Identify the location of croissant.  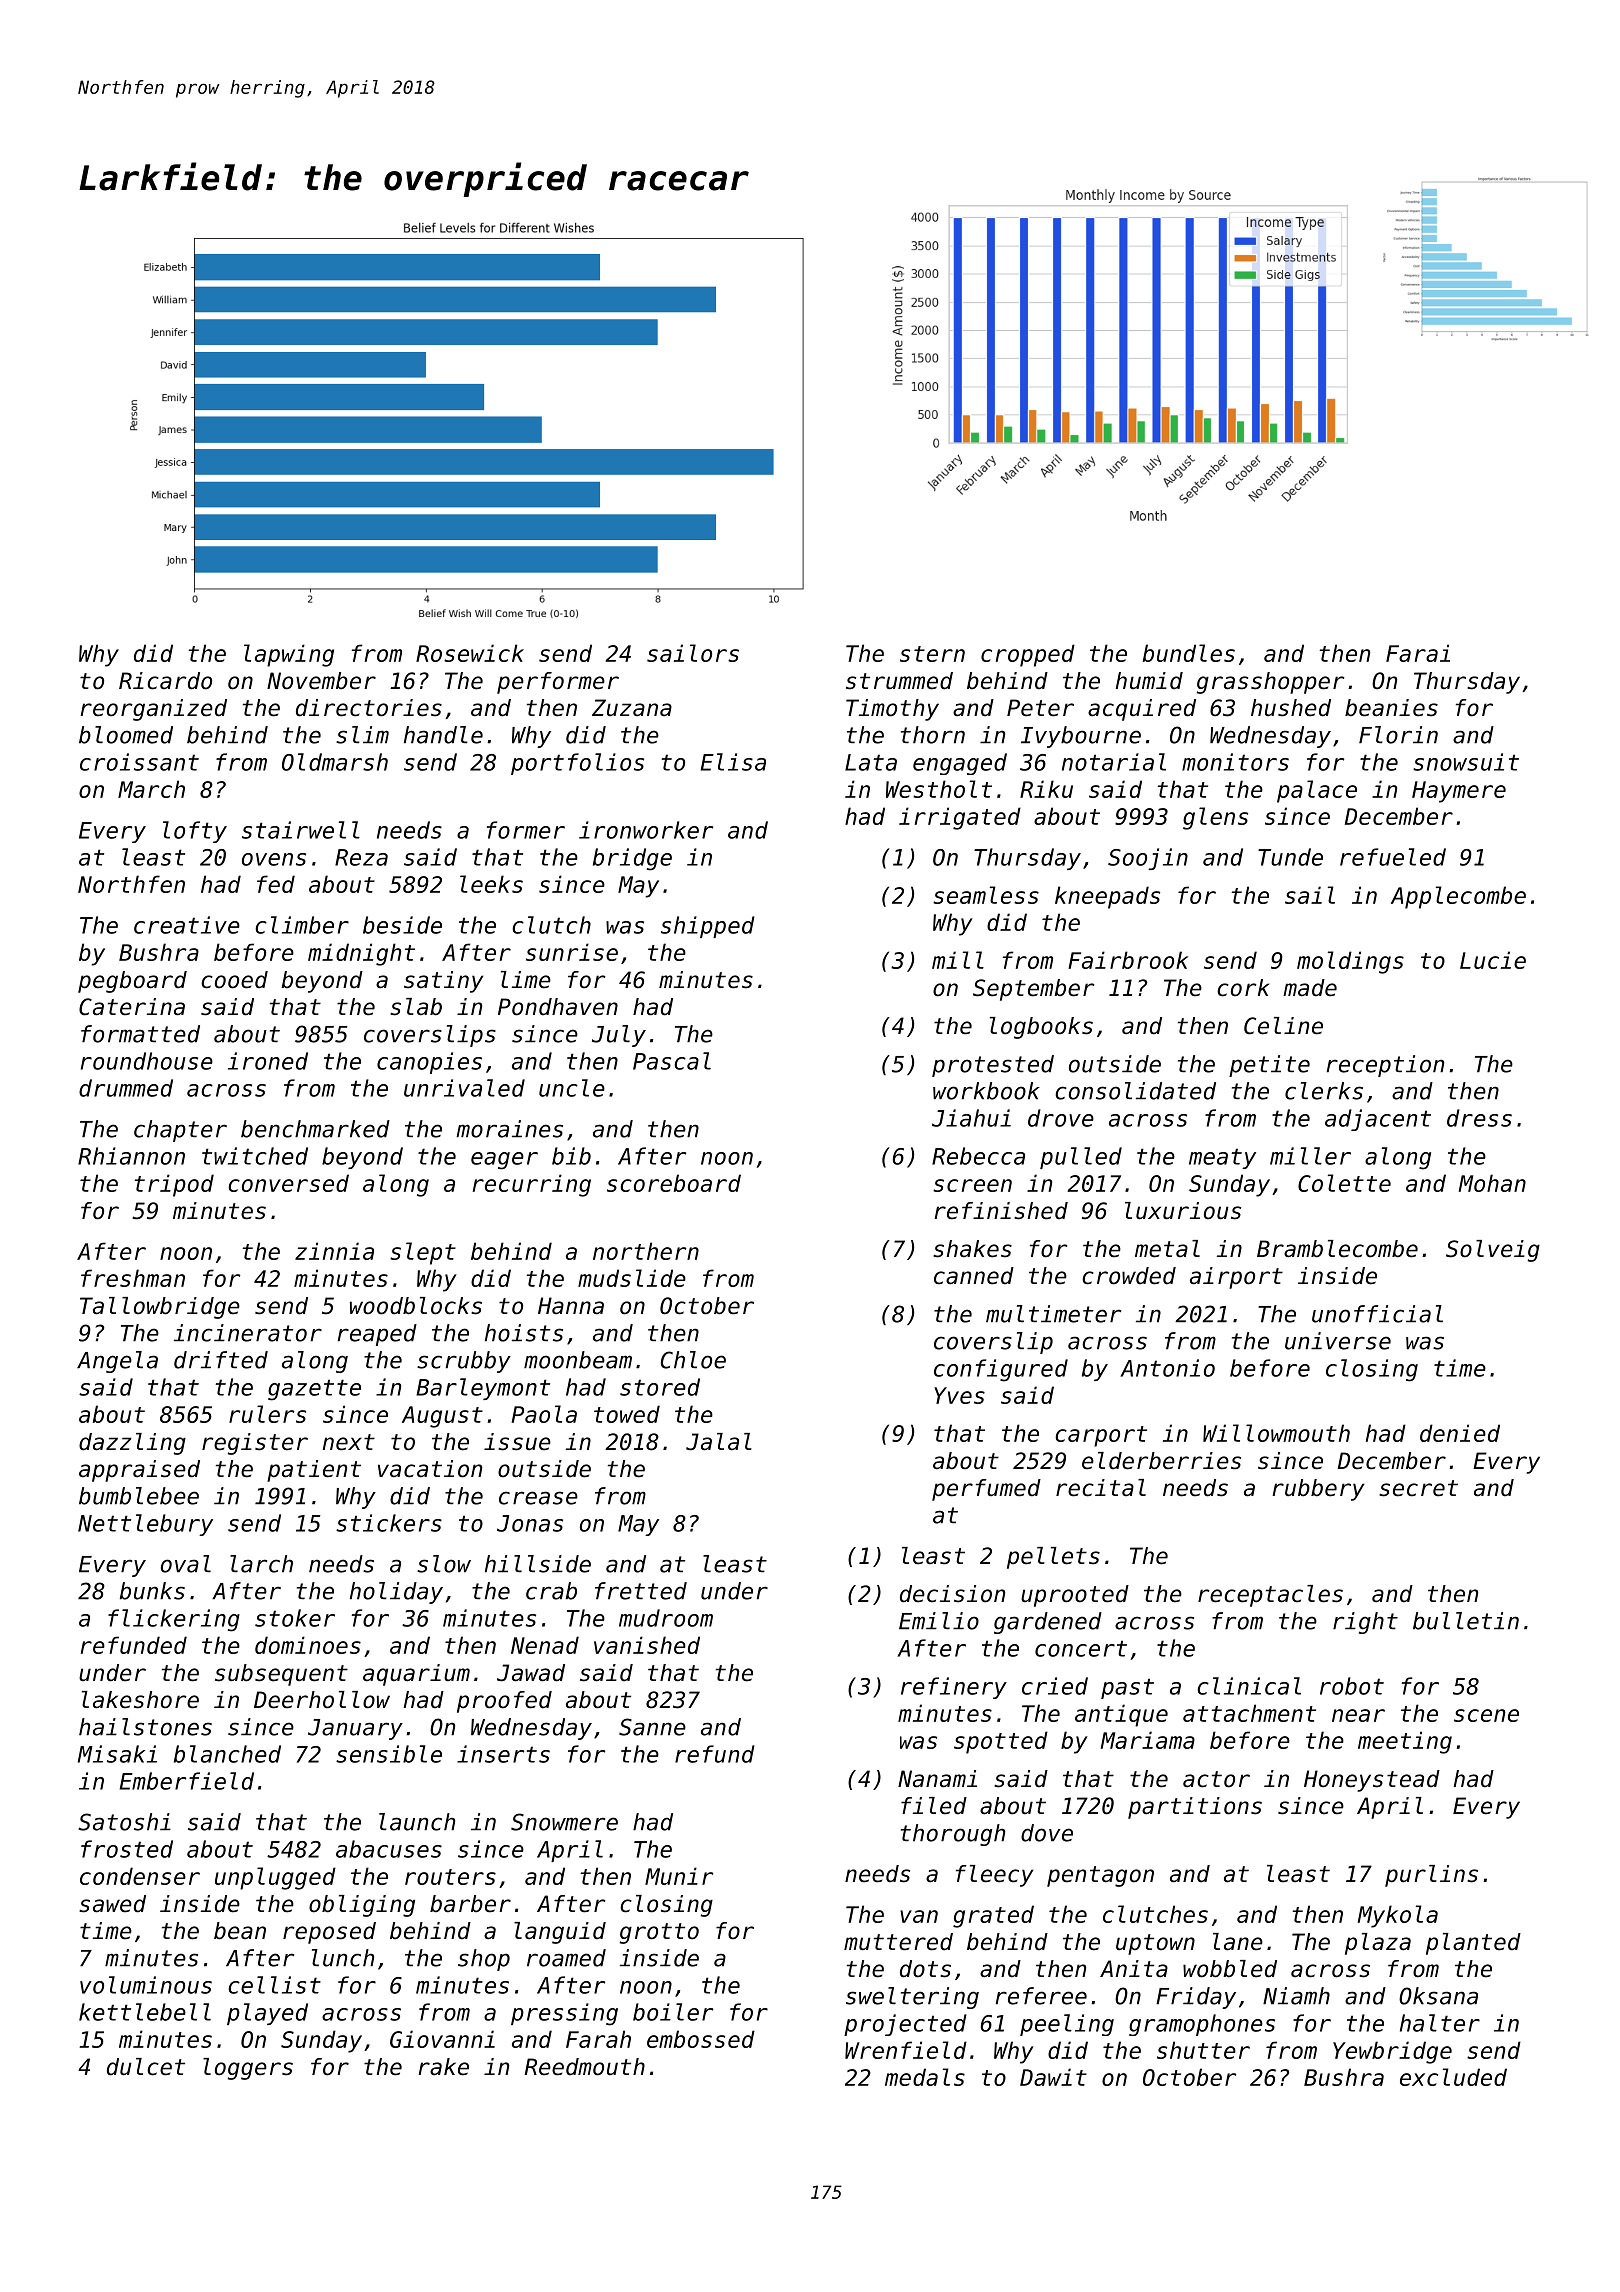
(139, 762).
